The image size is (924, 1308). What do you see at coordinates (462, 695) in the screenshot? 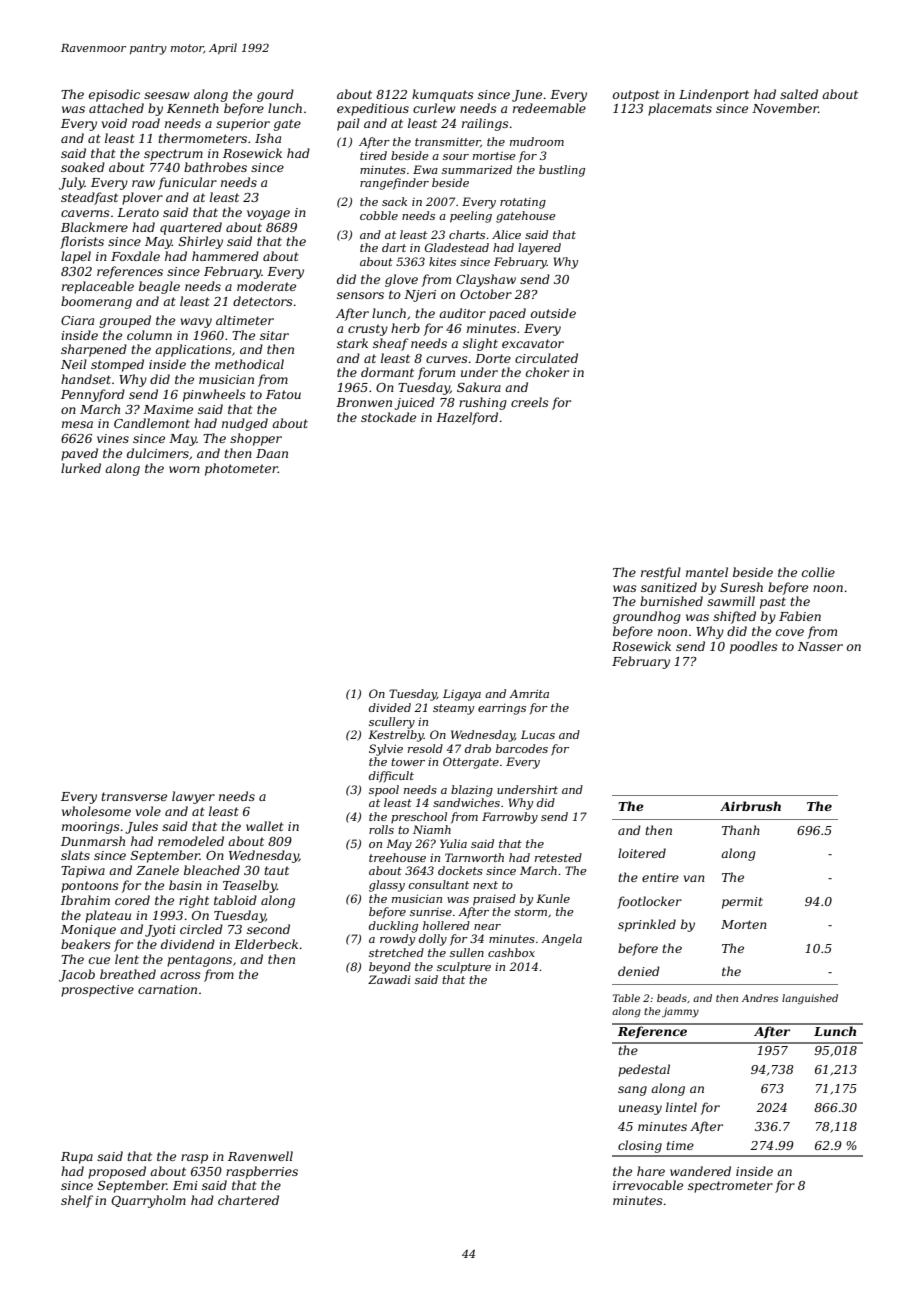
I see `Ligaya` at bounding box center [462, 695].
